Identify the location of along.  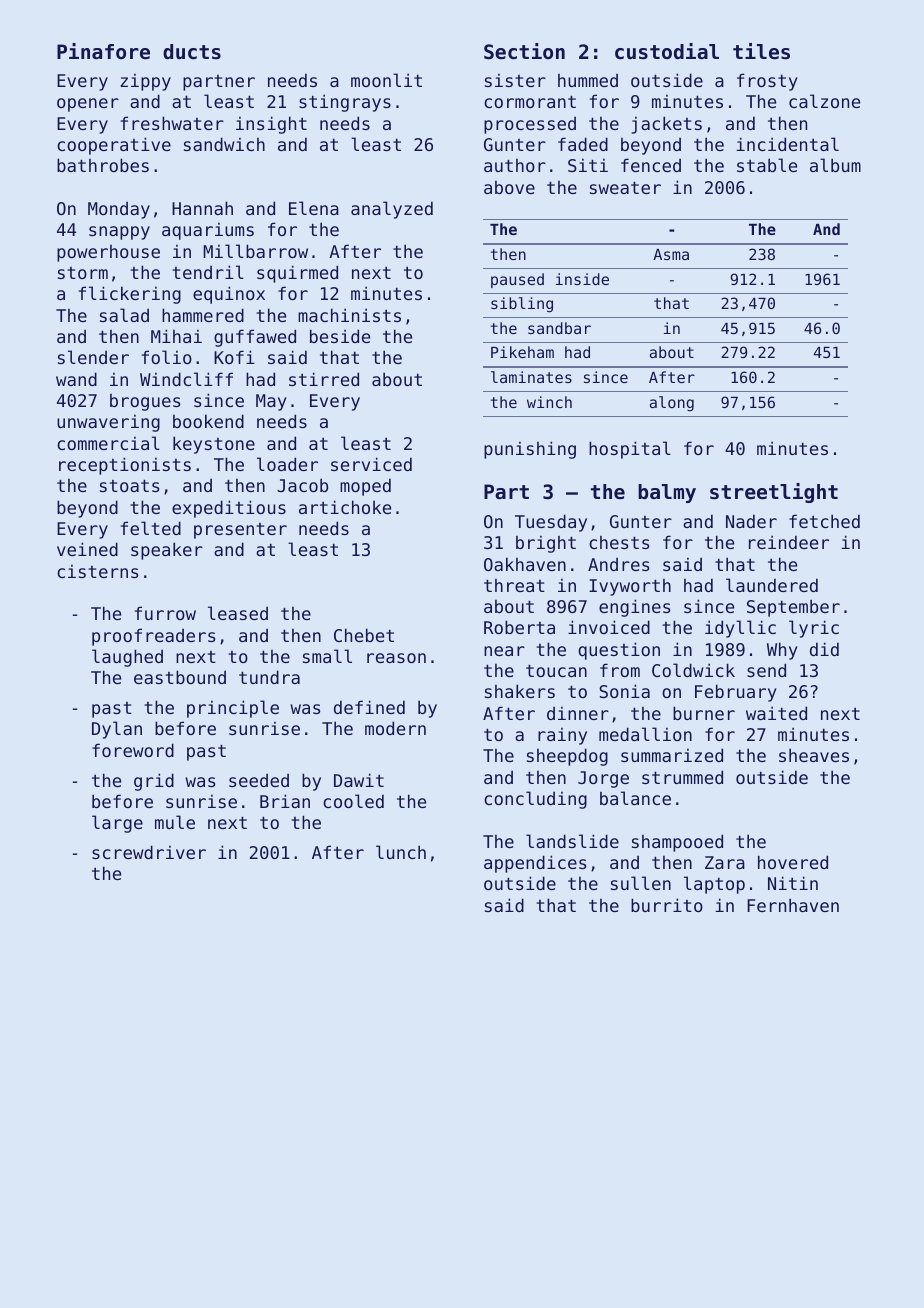
(672, 404).
